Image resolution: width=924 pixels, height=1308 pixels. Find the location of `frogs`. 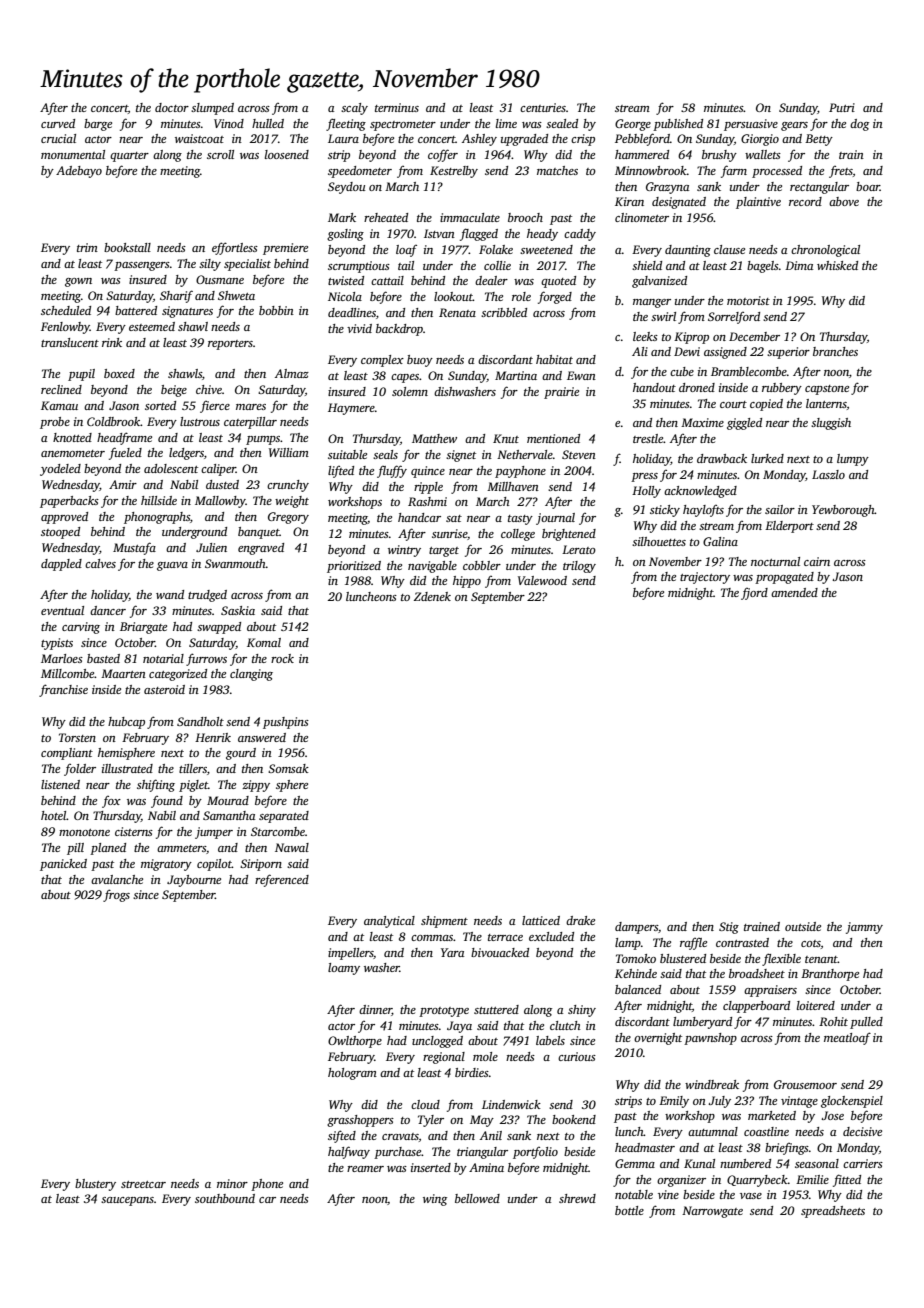

frogs is located at coordinates (116, 895).
